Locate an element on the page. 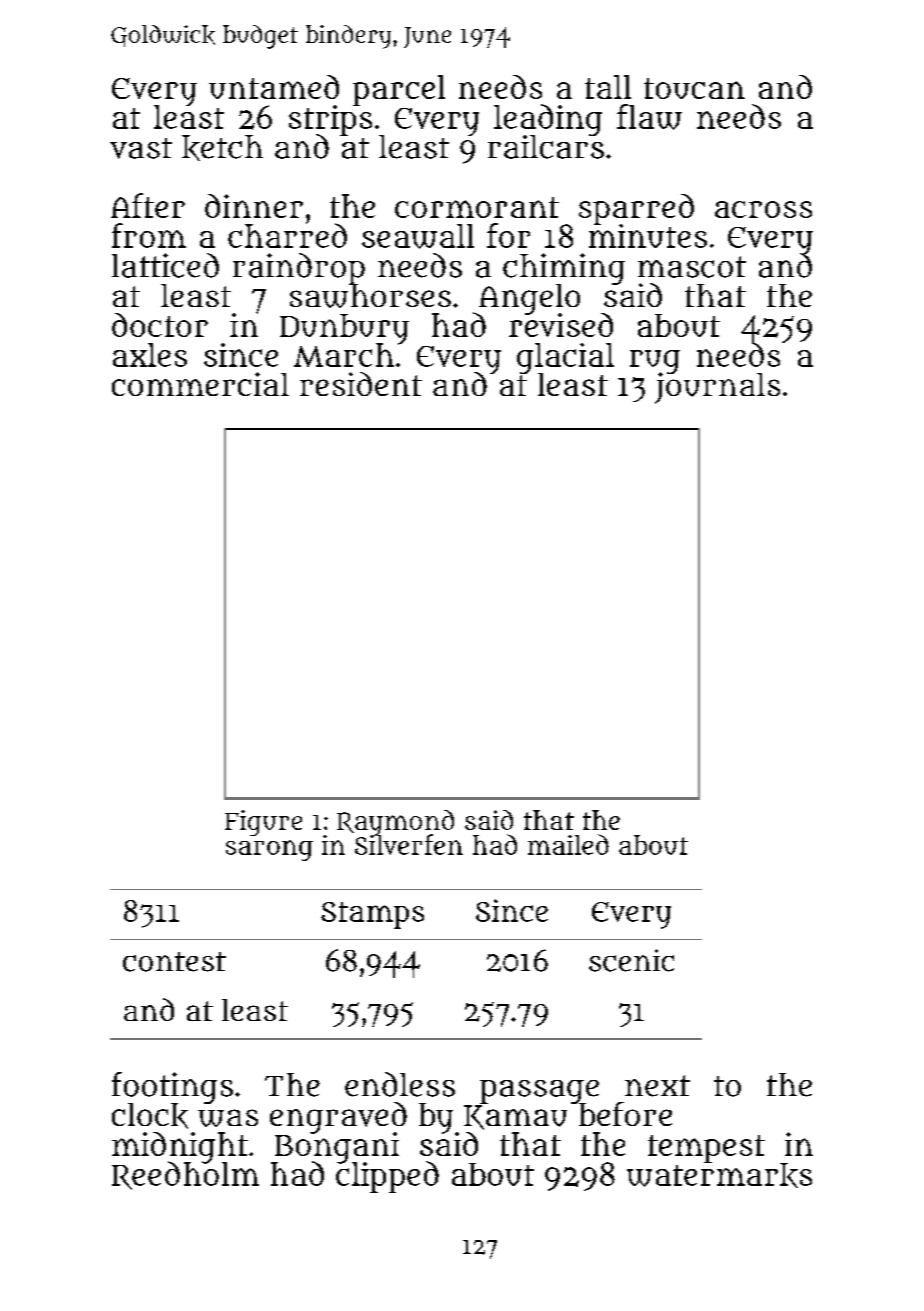 This image has width=924, height=1311. tempest is located at coordinates (706, 1149).
